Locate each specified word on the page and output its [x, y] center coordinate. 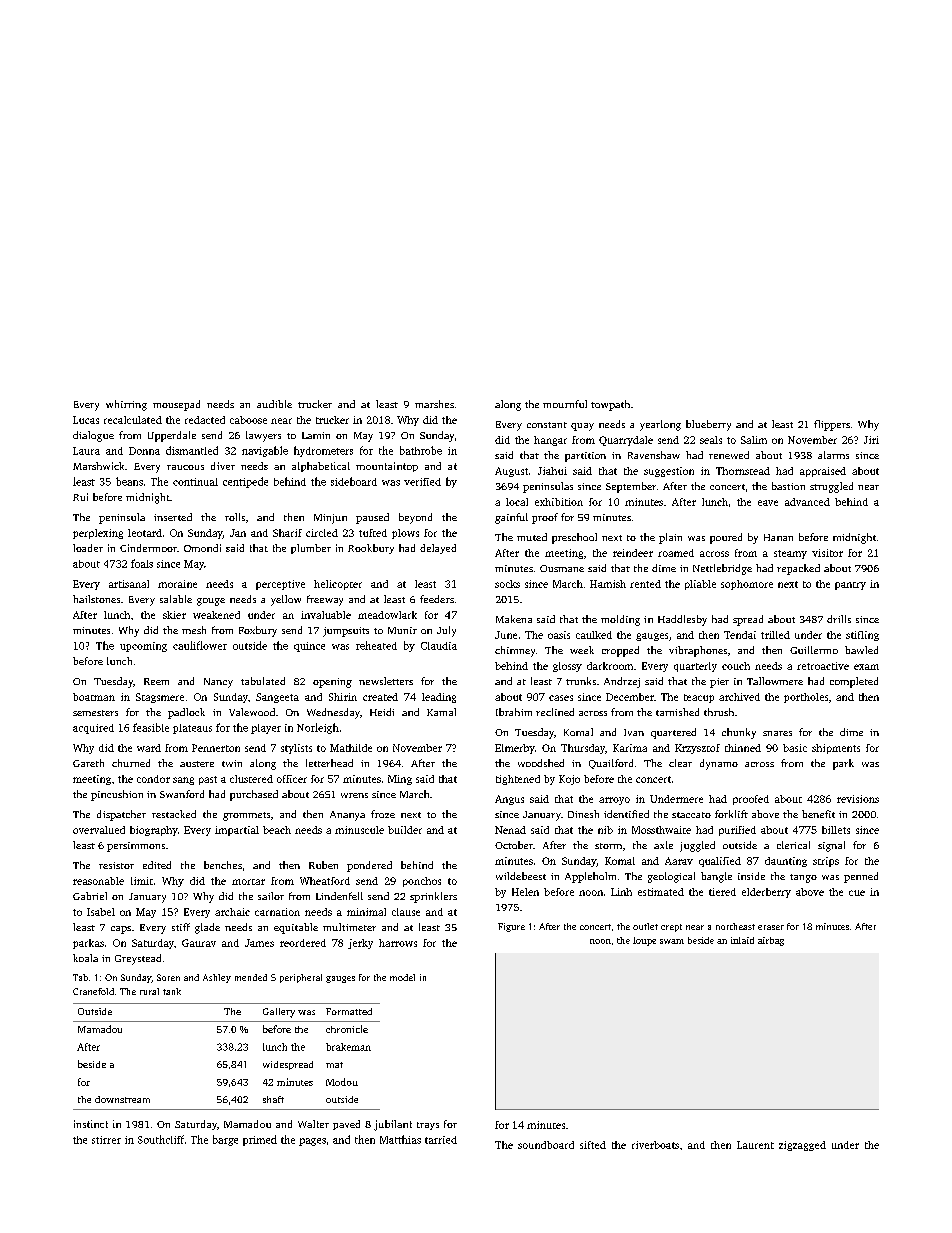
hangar [550, 441]
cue [857, 893]
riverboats [655, 1145]
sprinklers [433, 897]
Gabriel [90, 896]
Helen [525, 892]
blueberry [708, 425]
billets [836, 830]
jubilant [393, 1125]
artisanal [129, 584]
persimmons [136, 847]
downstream [122, 1099]
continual [195, 482]
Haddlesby [682, 620]
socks [507, 584]
